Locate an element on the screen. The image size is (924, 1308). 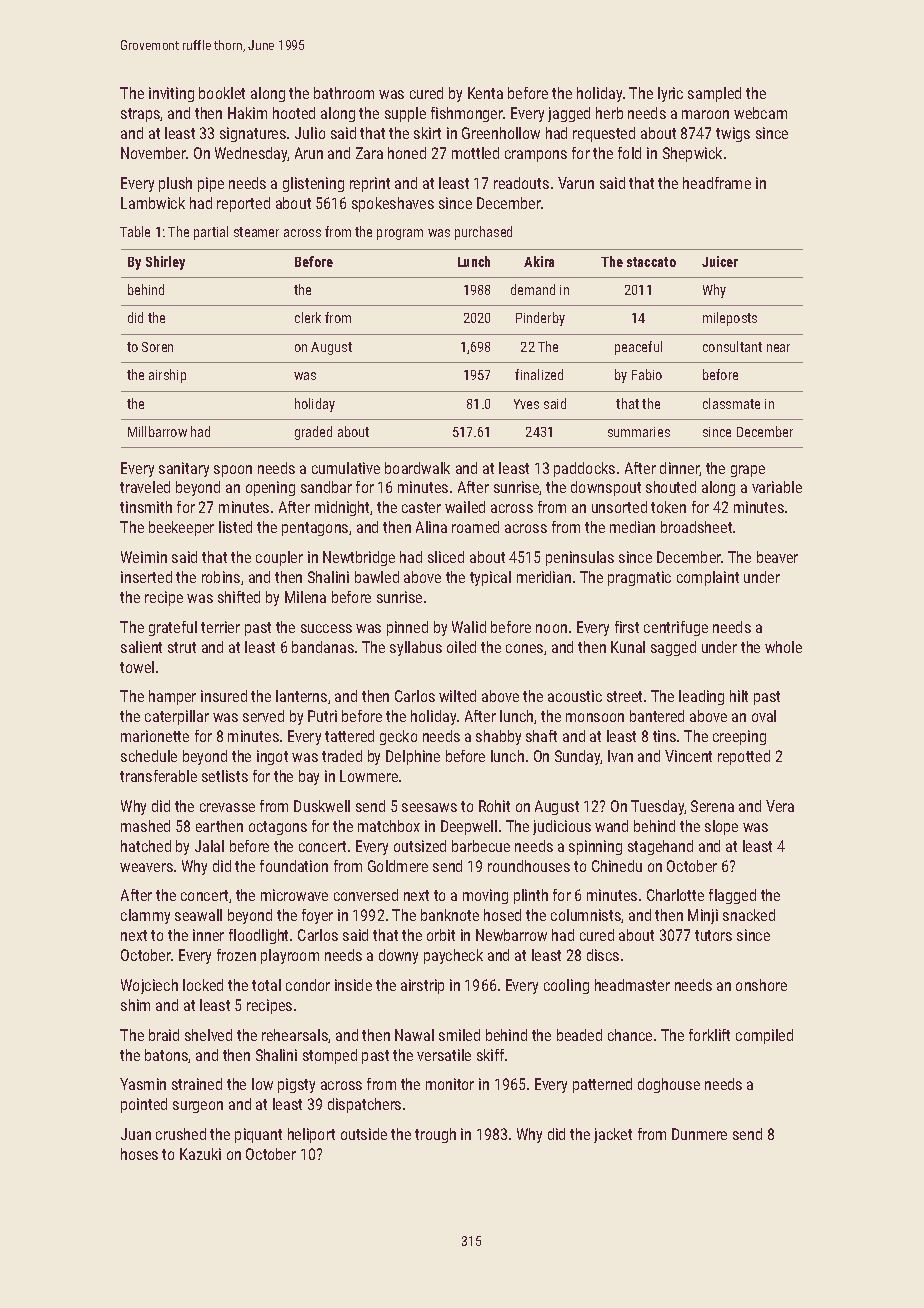
Kenta is located at coordinates (485, 93).
